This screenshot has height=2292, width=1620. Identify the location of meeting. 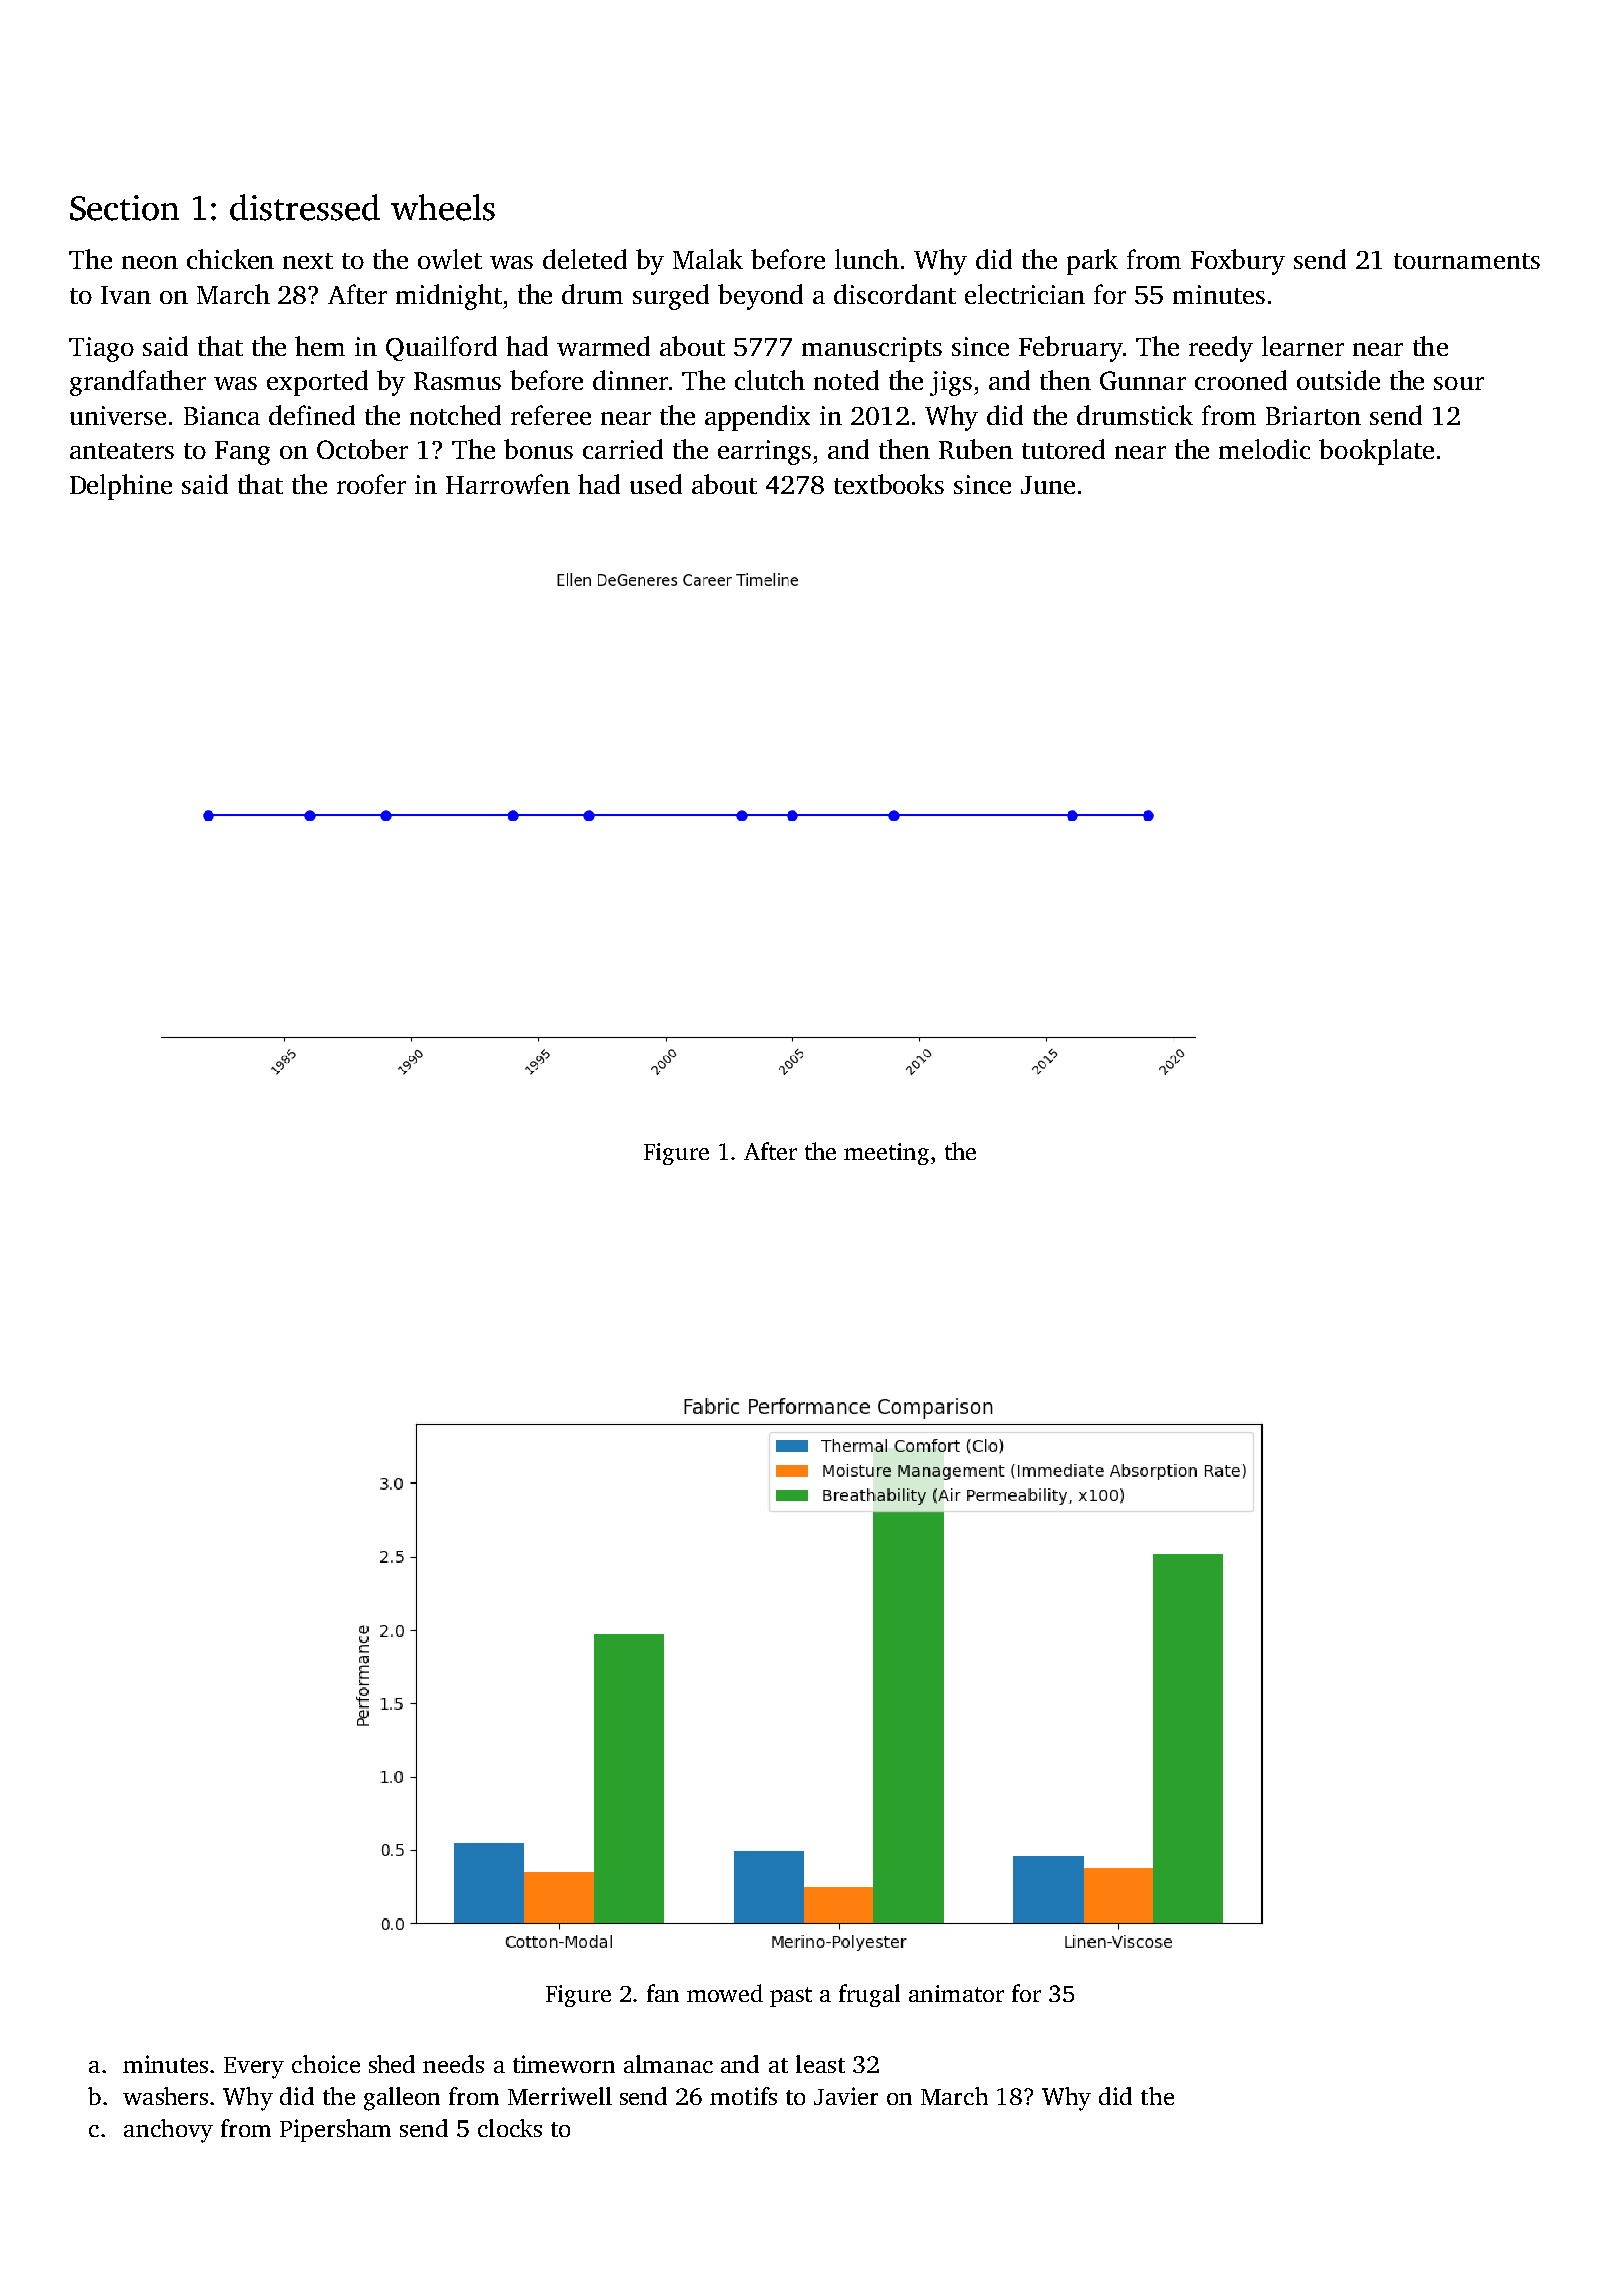
(886, 1154).
